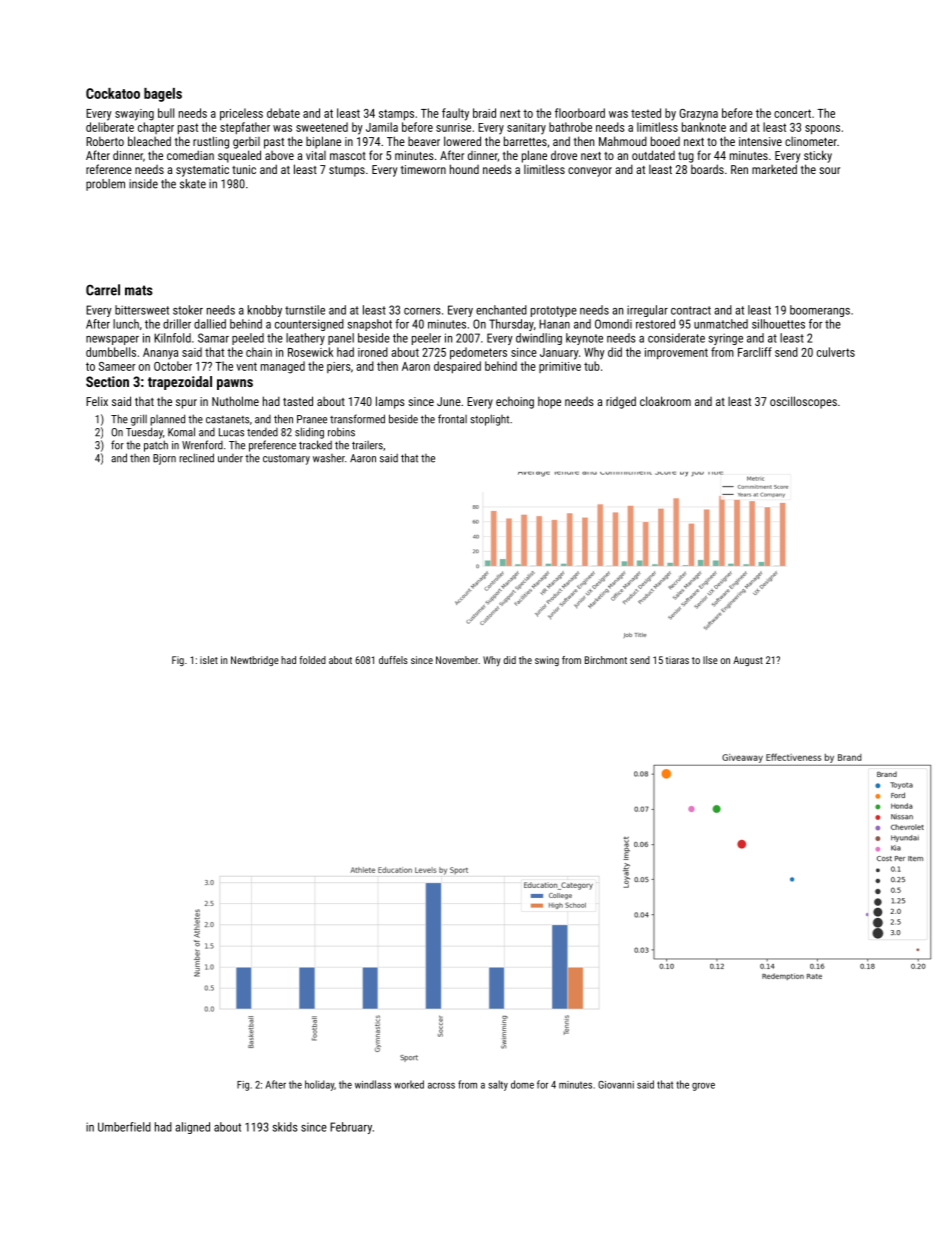  Describe the element at coordinates (707, 169) in the screenshot. I see `boards` at that location.
